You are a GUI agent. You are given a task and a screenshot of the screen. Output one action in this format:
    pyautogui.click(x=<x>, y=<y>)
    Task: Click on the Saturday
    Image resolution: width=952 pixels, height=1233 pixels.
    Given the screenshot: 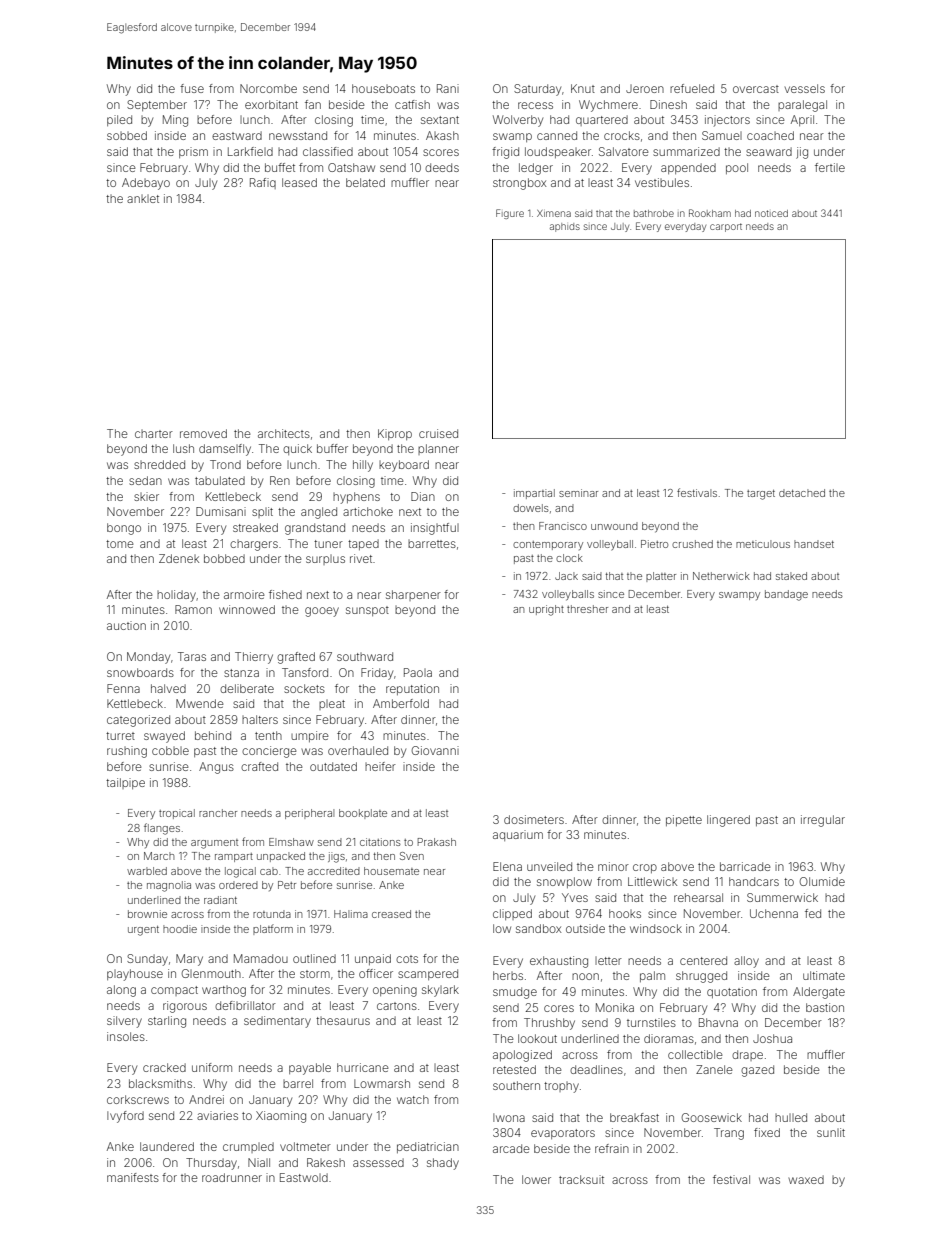 What is the action you would take?
    pyautogui.click(x=537, y=90)
